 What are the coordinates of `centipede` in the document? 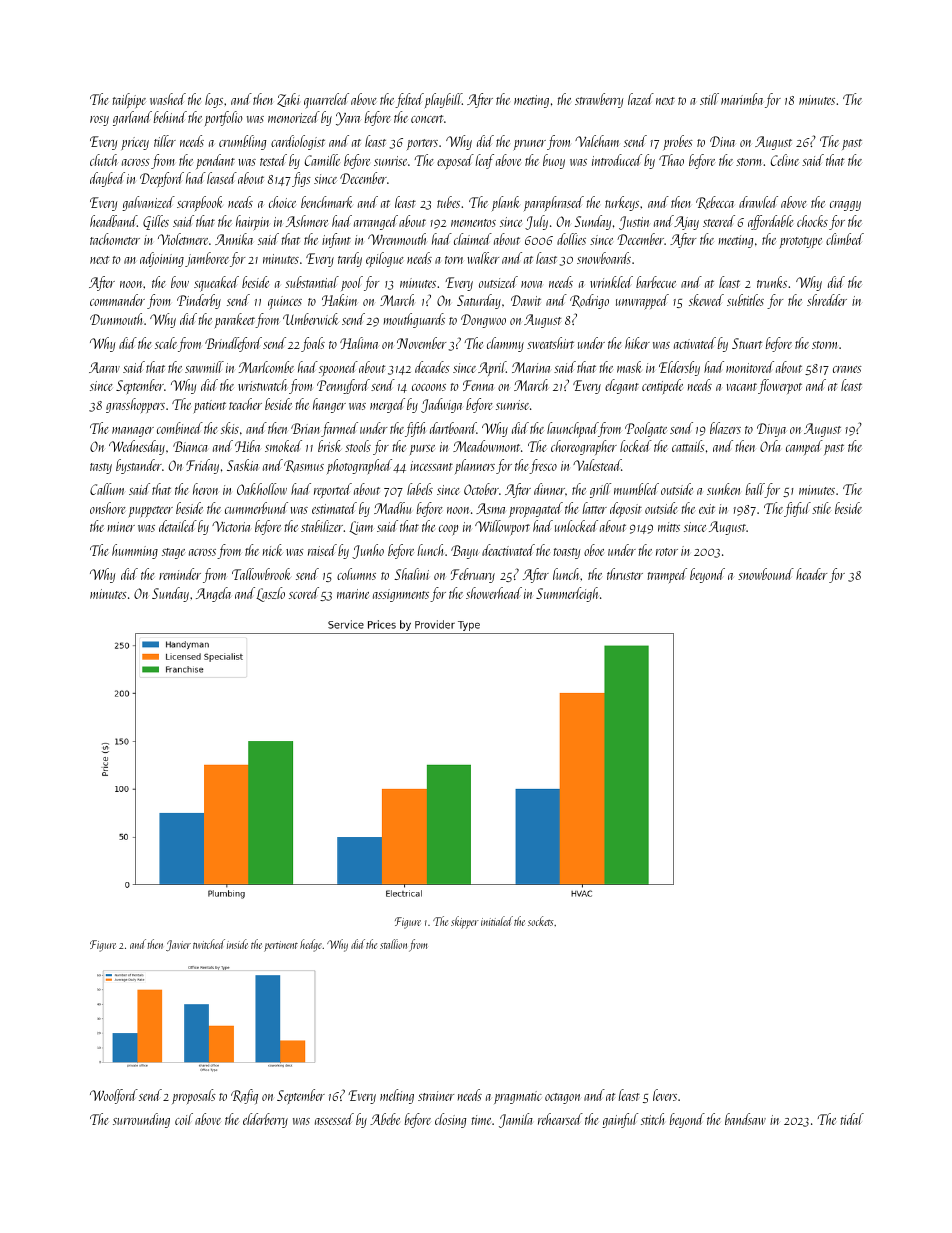 It's located at (662, 386).
